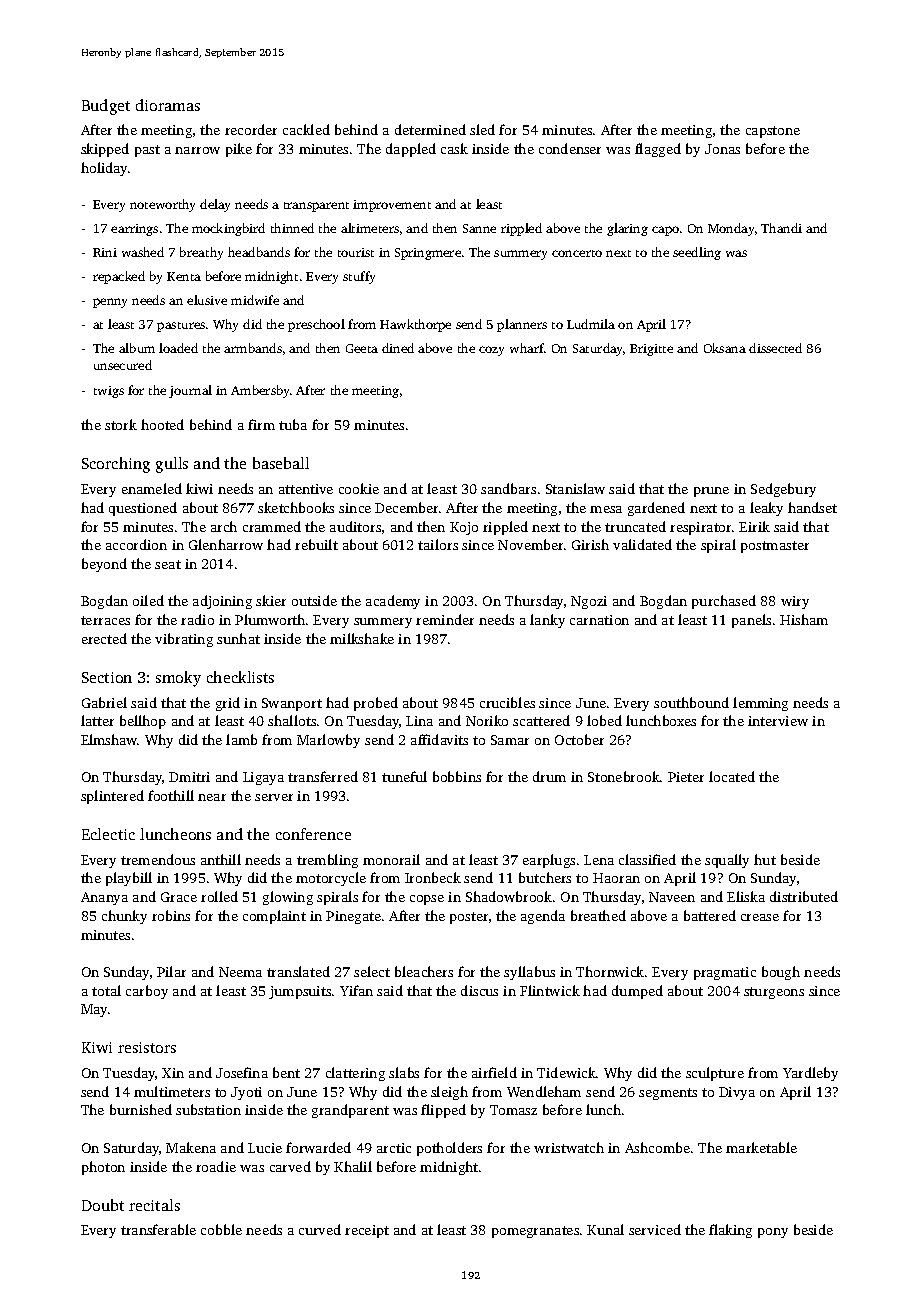 This image has width=924, height=1308. What do you see at coordinates (778, 721) in the image?
I see `interview` at bounding box center [778, 721].
